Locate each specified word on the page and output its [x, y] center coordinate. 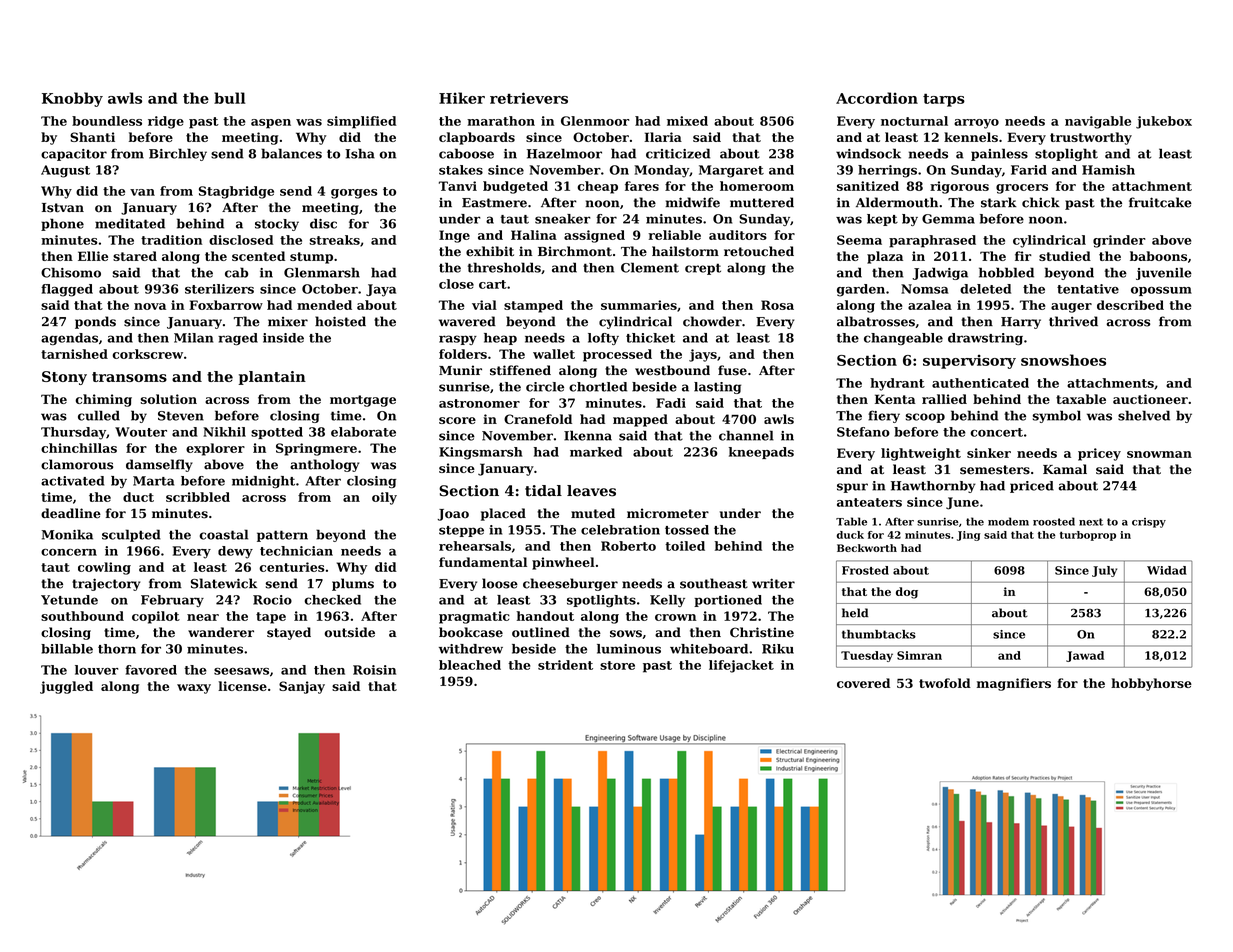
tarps [944, 100]
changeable [903, 339]
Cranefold [538, 419]
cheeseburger [570, 584]
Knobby [72, 99]
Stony [64, 378]
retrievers [529, 98]
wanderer [221, 632]
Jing [968, 536]
